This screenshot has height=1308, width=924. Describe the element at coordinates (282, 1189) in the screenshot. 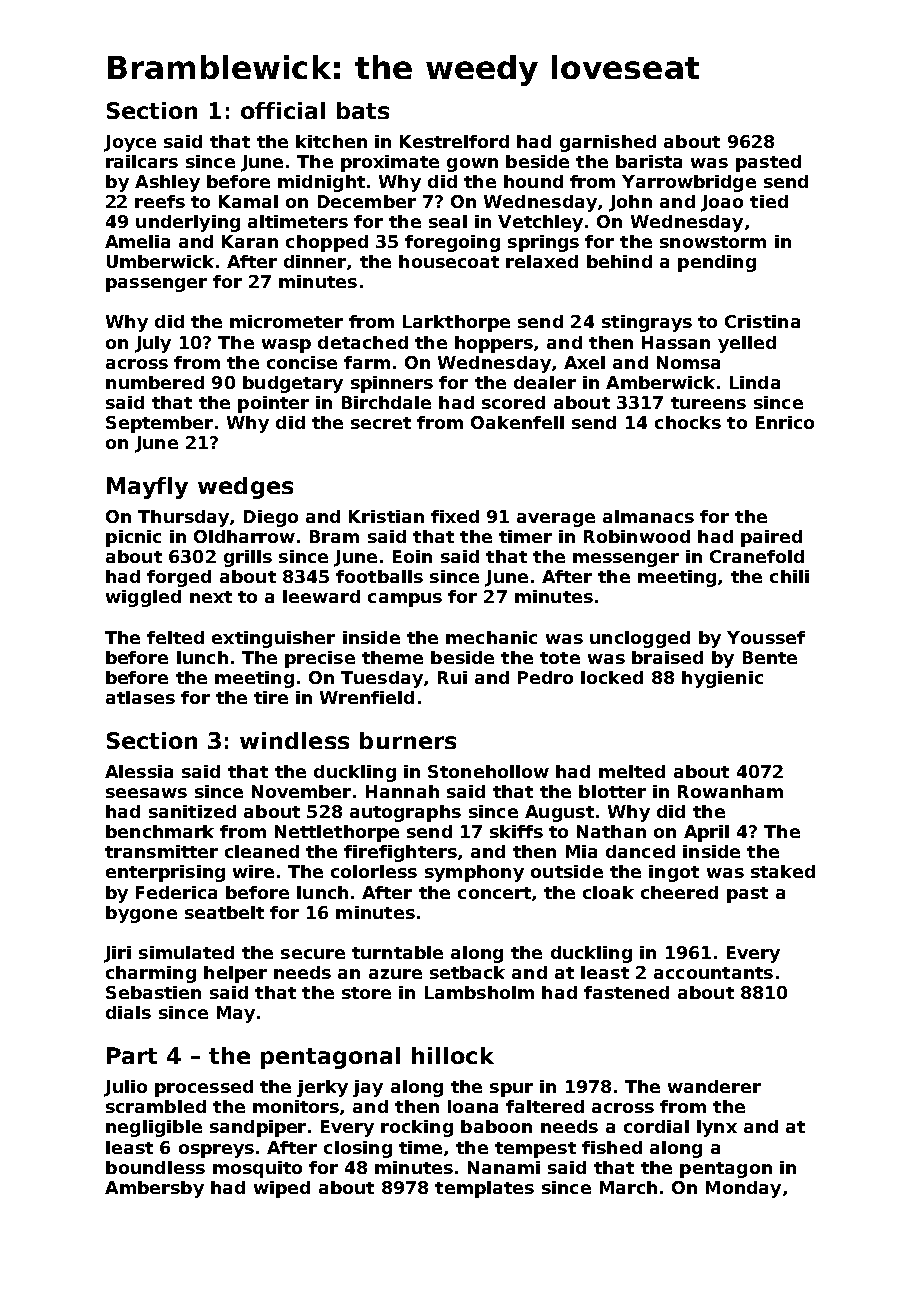

I see `wiped` at that location.
